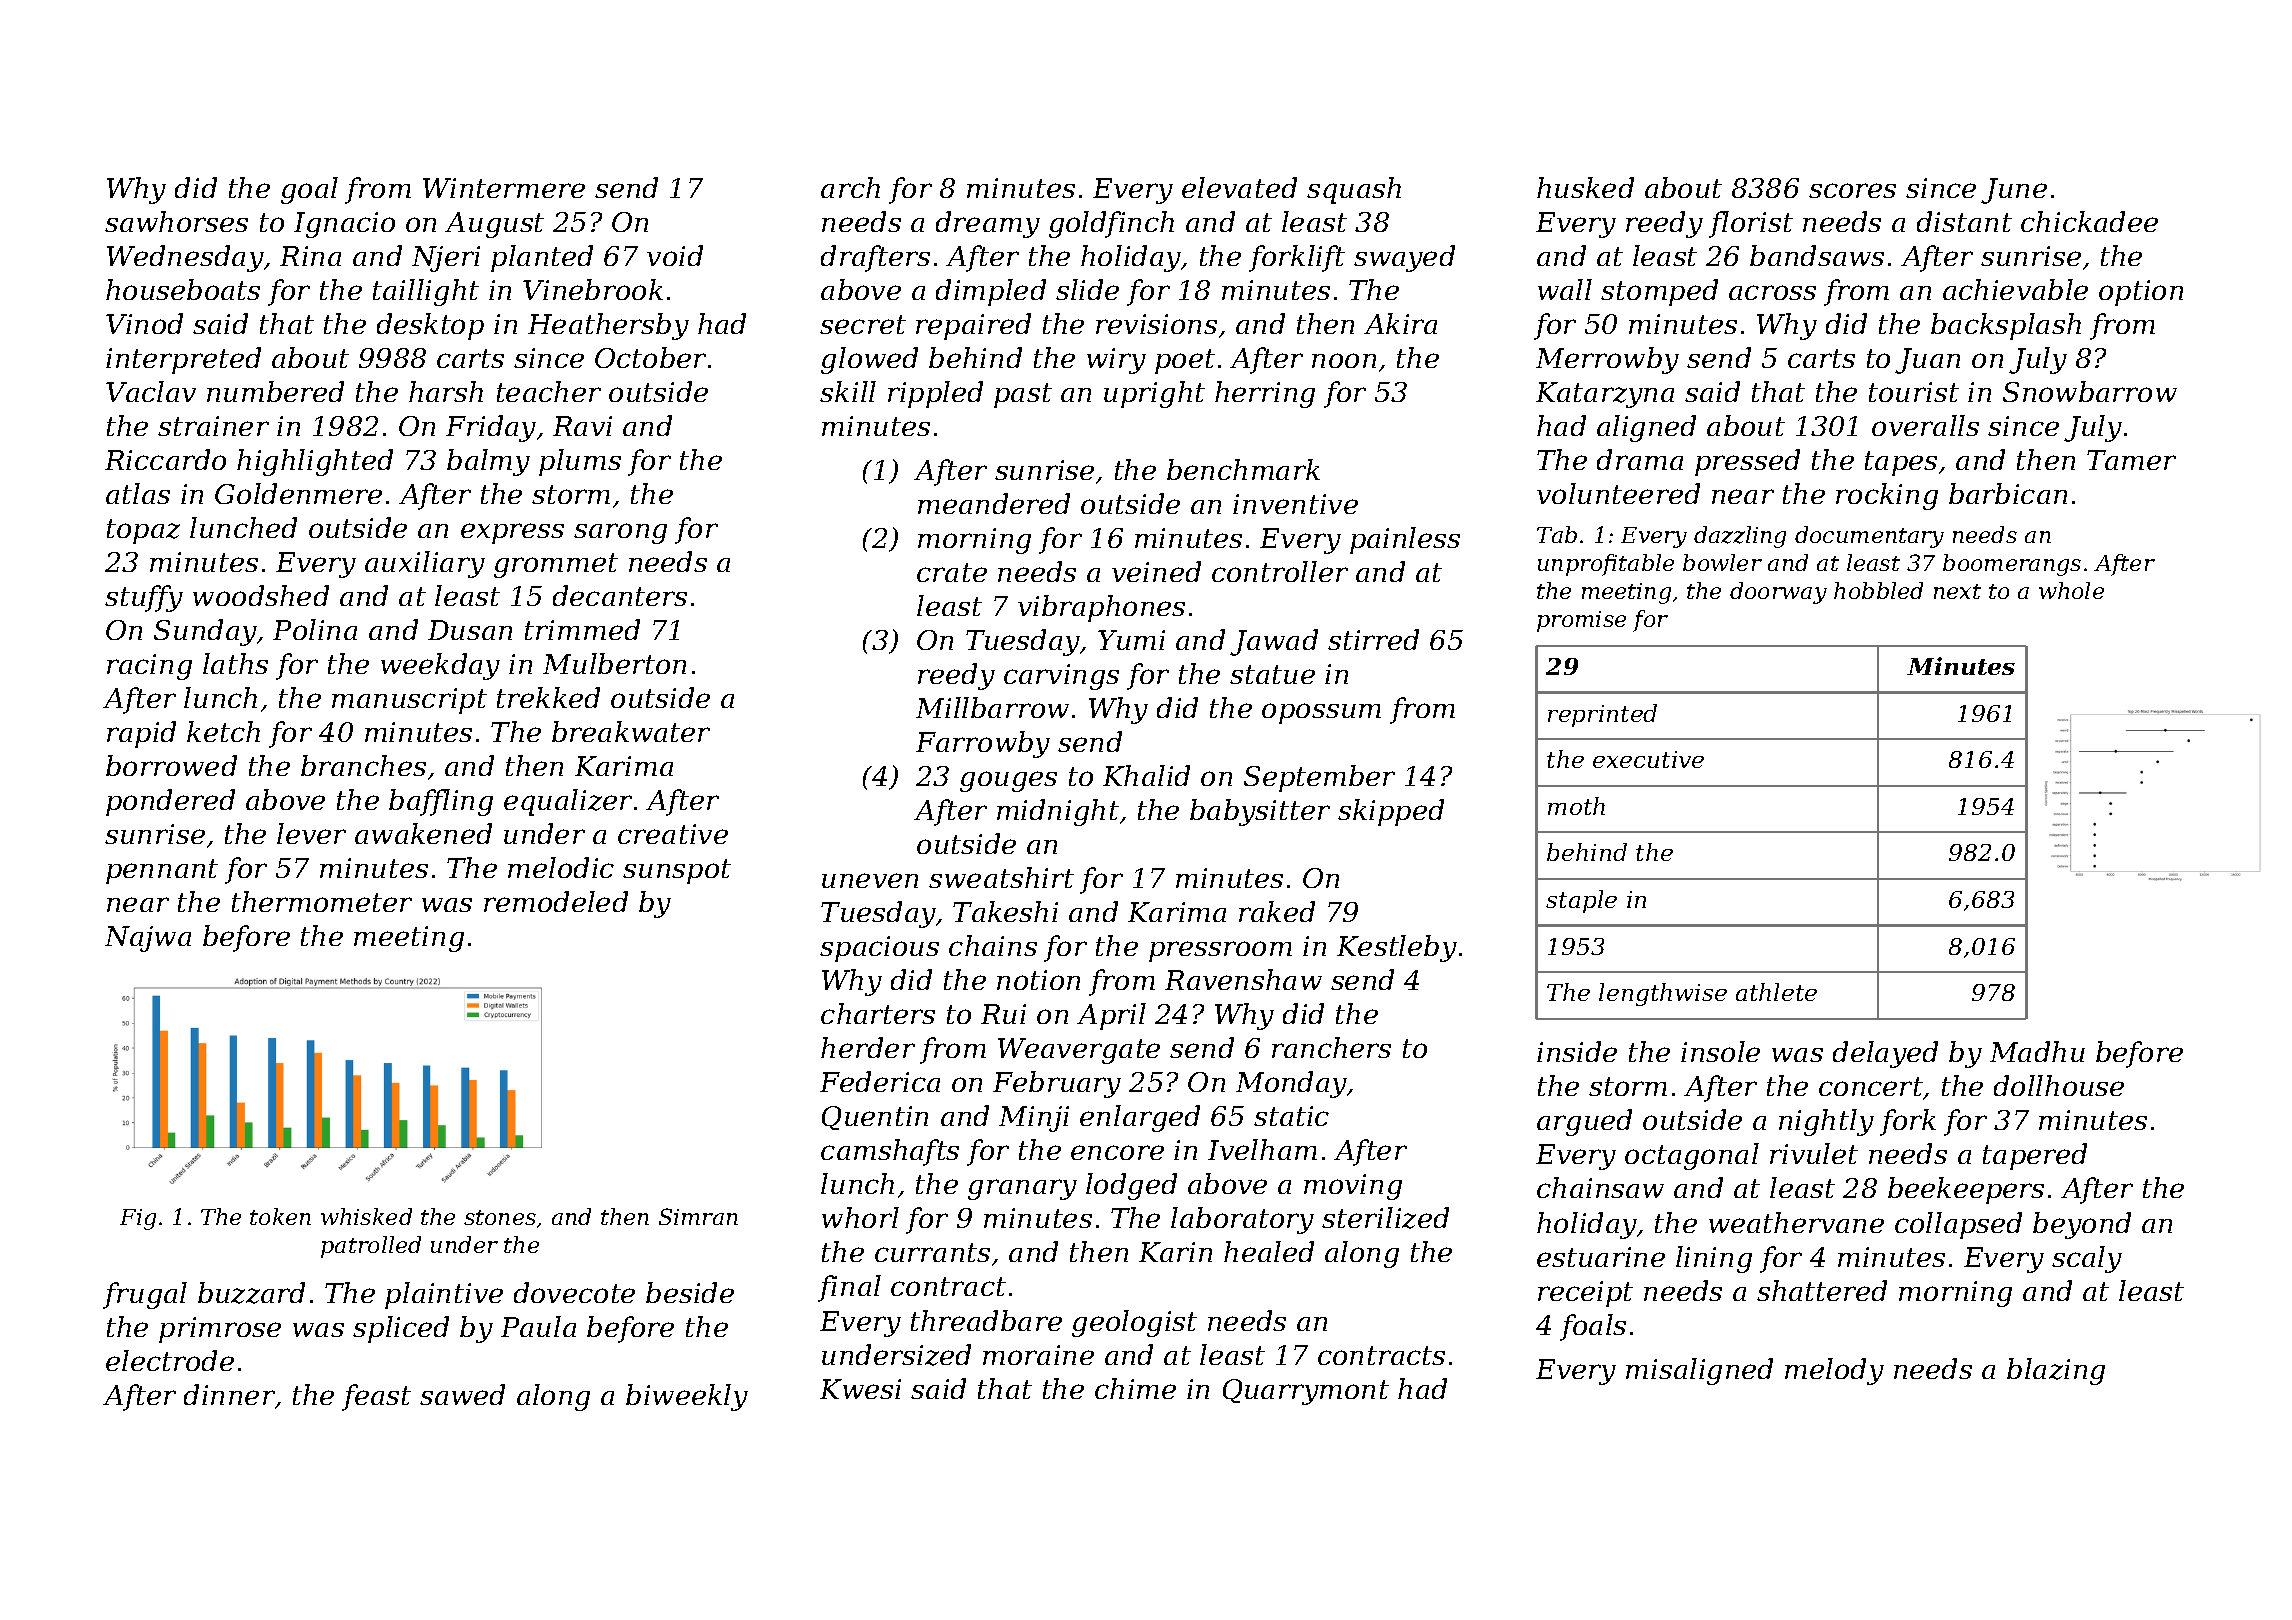 This screenshot has width=2292, height=1620. I want to click on auxiliary, so click(425, 564).
